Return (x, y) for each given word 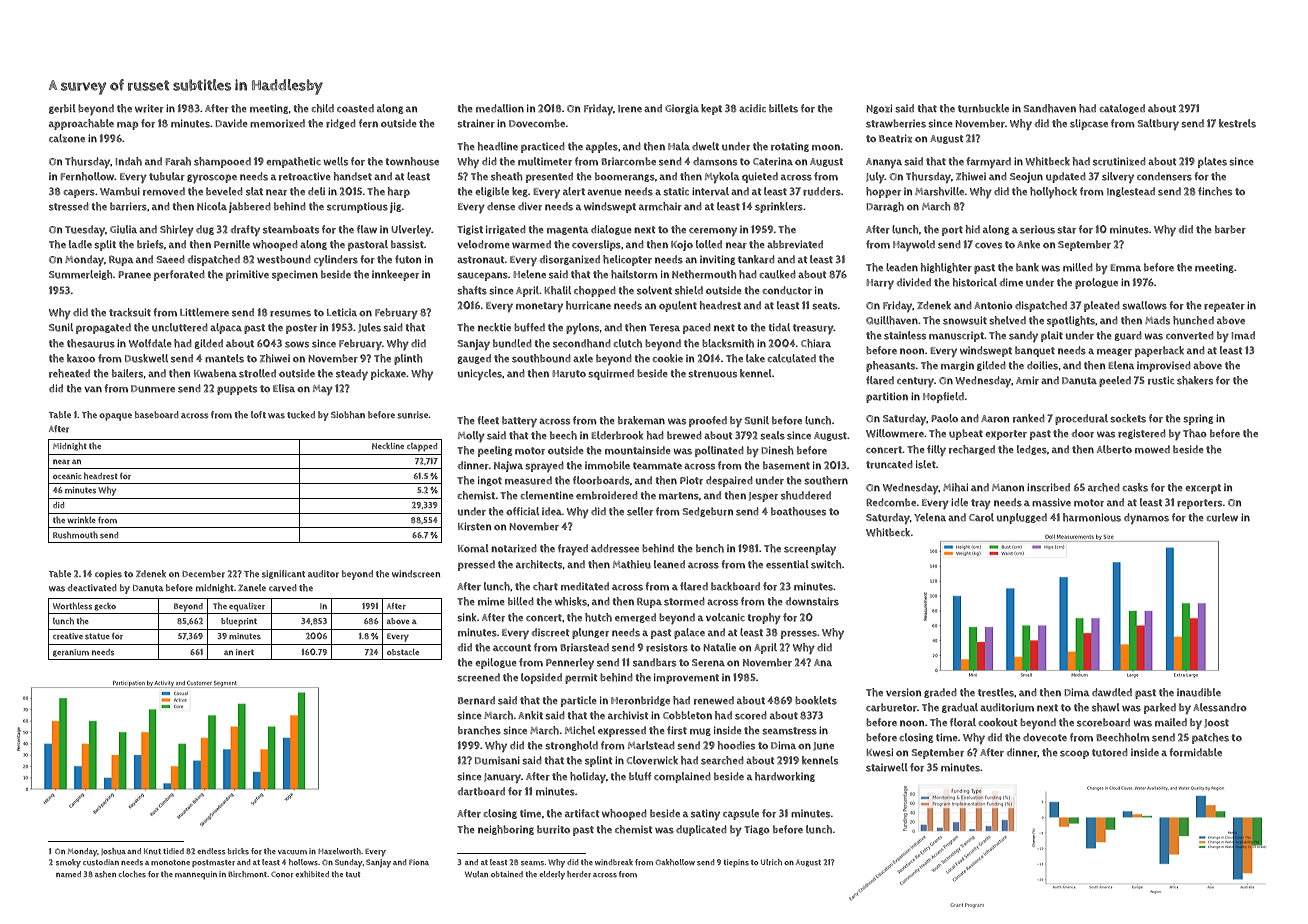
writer (149, 108)
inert (245, 652)
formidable (1195, 752)
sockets (1128, 418)
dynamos (1146, 518)
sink (467, 617)
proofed (708, 421)
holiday (588, 777)
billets (783, 108)
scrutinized (1119, 161)
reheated (69, 373)
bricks (238, 851)
